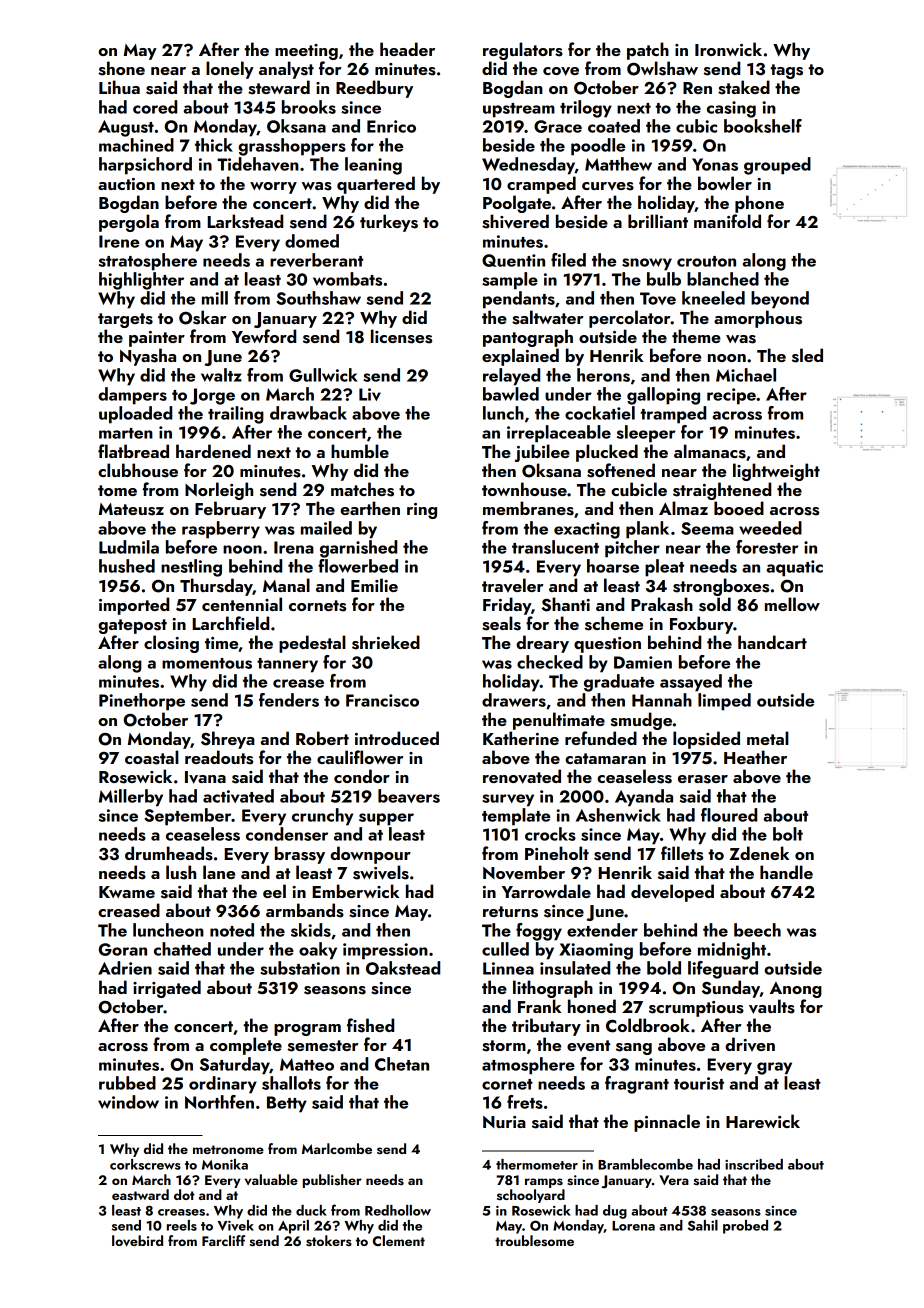 This screenshot has width=924, height=1308. Describe the element at coordinates (732, 951) in the screenshot. I see `midnight` at that location.
